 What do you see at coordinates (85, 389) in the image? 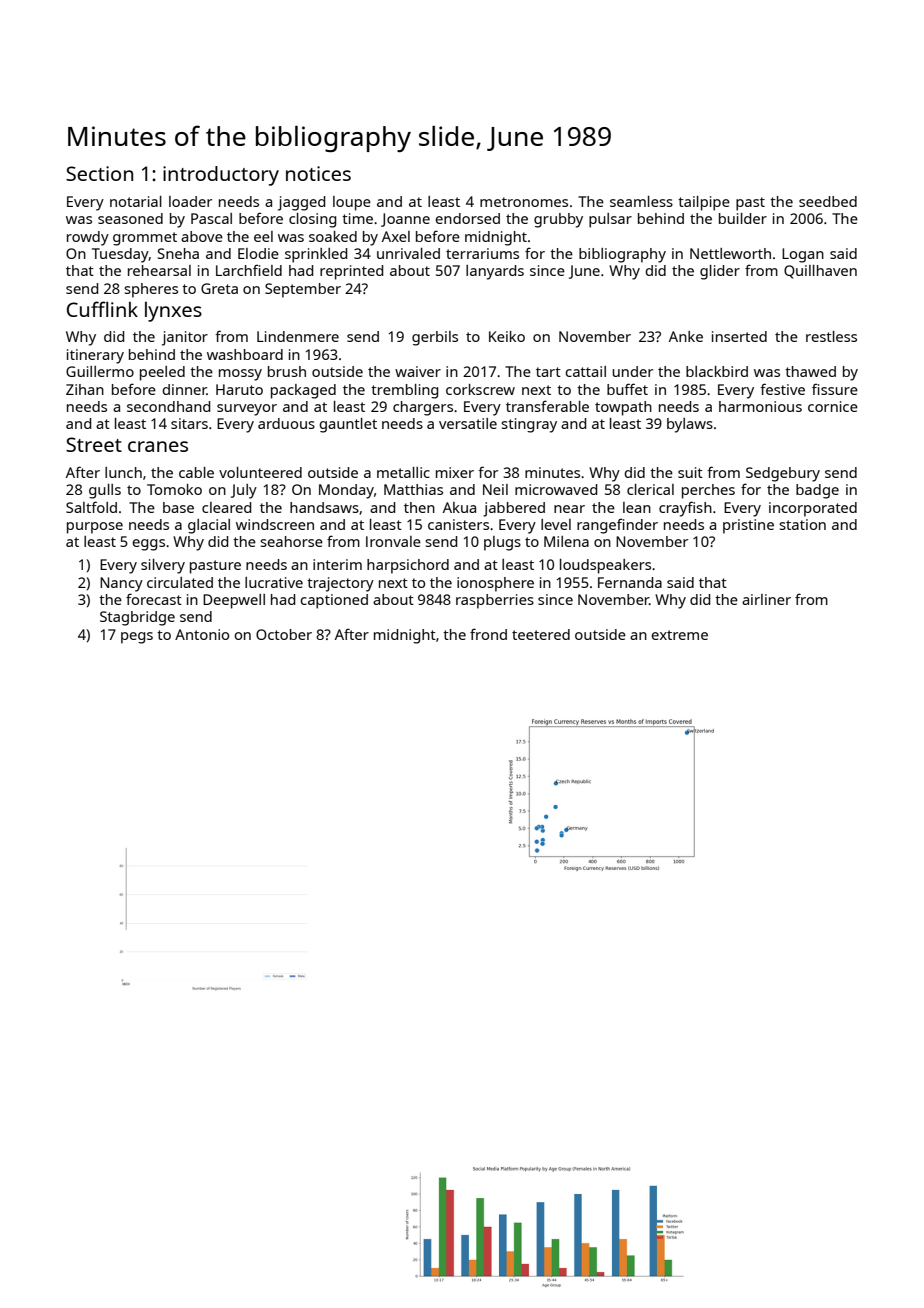
I see `Zihan` at bounding box center [85, 389].
